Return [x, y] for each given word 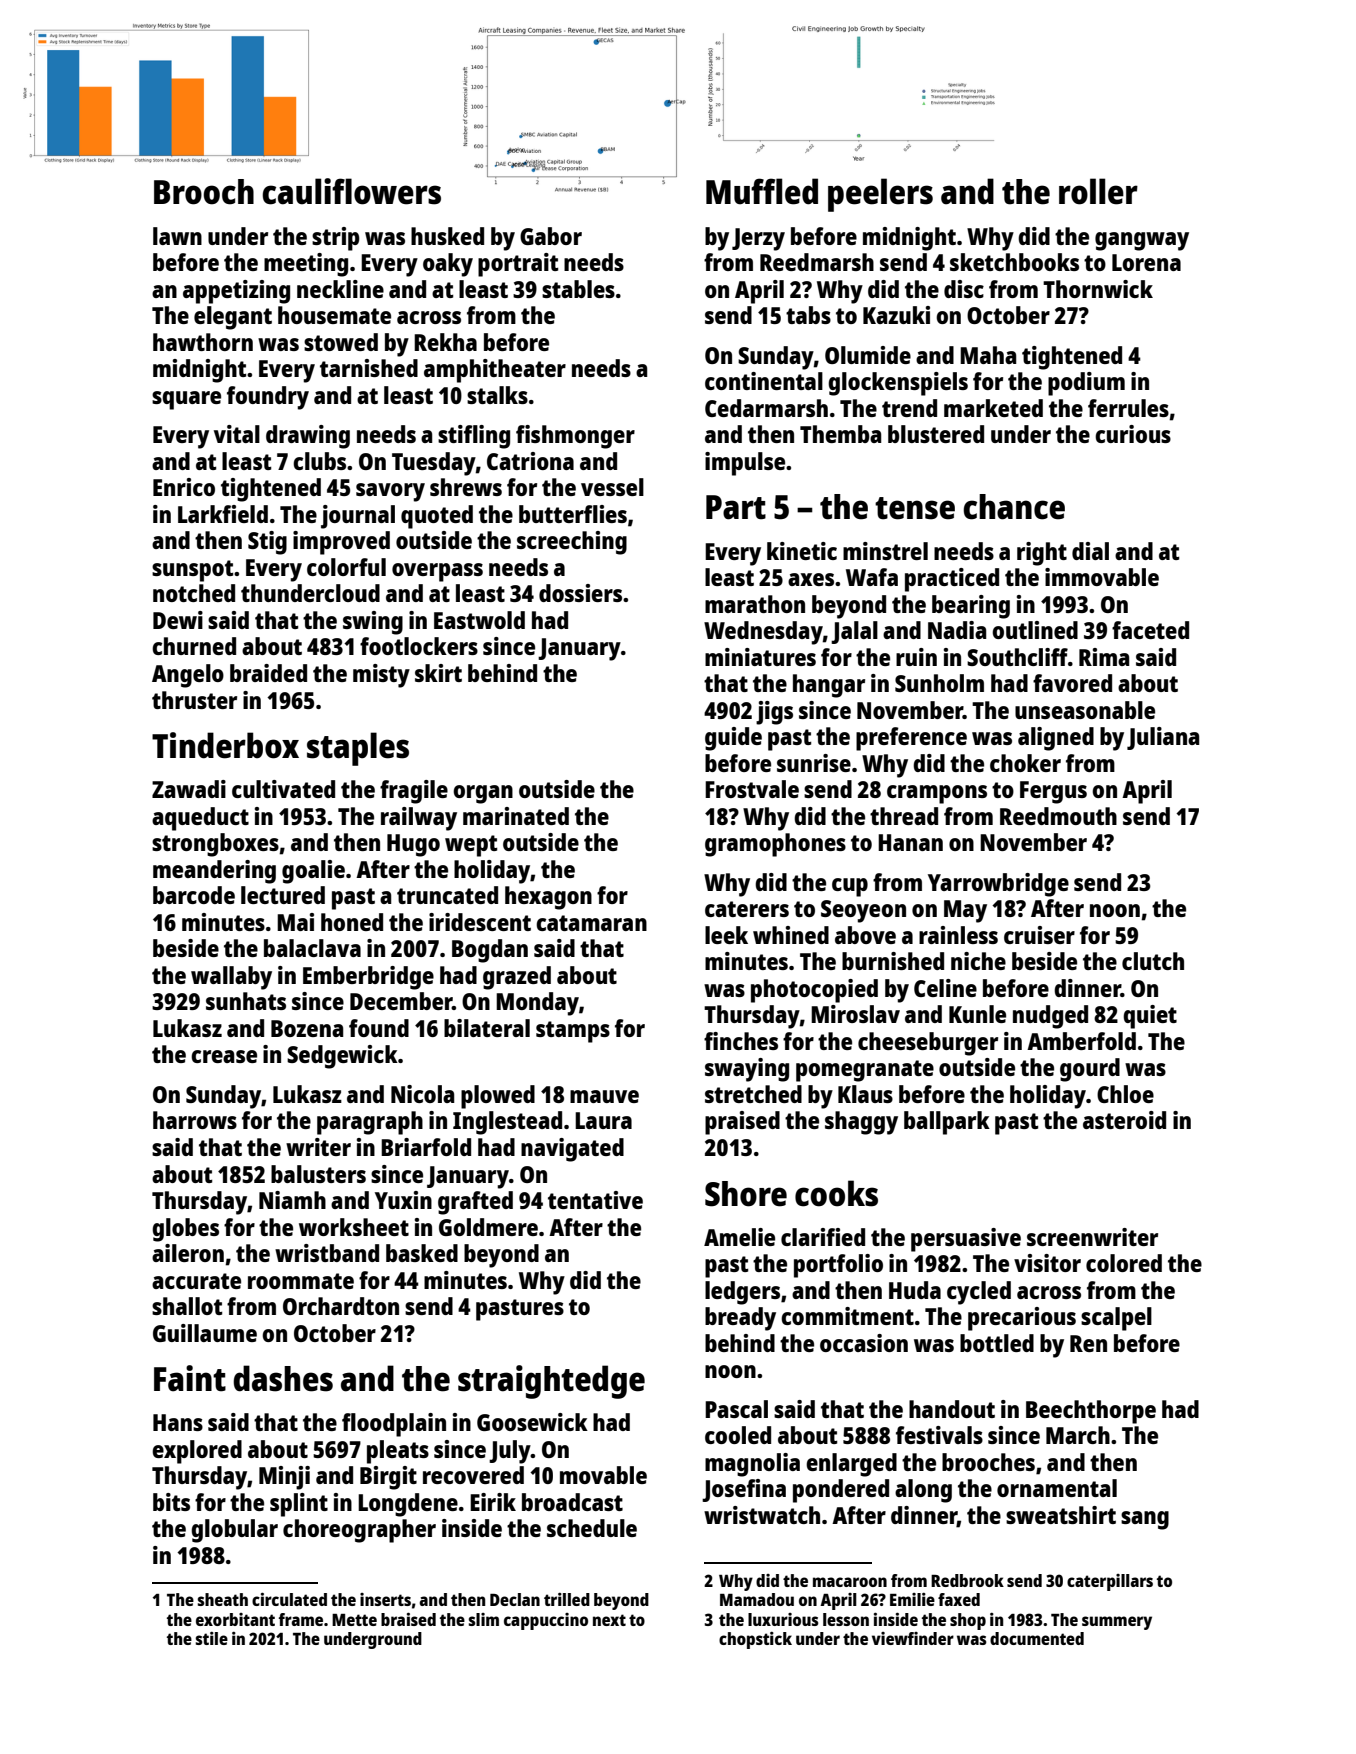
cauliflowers [351, 191]
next [609, 1620]
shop [968, 1621]
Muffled [762, 191]
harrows [195, 1120]
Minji [284, 1478]
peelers [880, 195]
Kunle [977, 1014]
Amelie [739, 1237]
